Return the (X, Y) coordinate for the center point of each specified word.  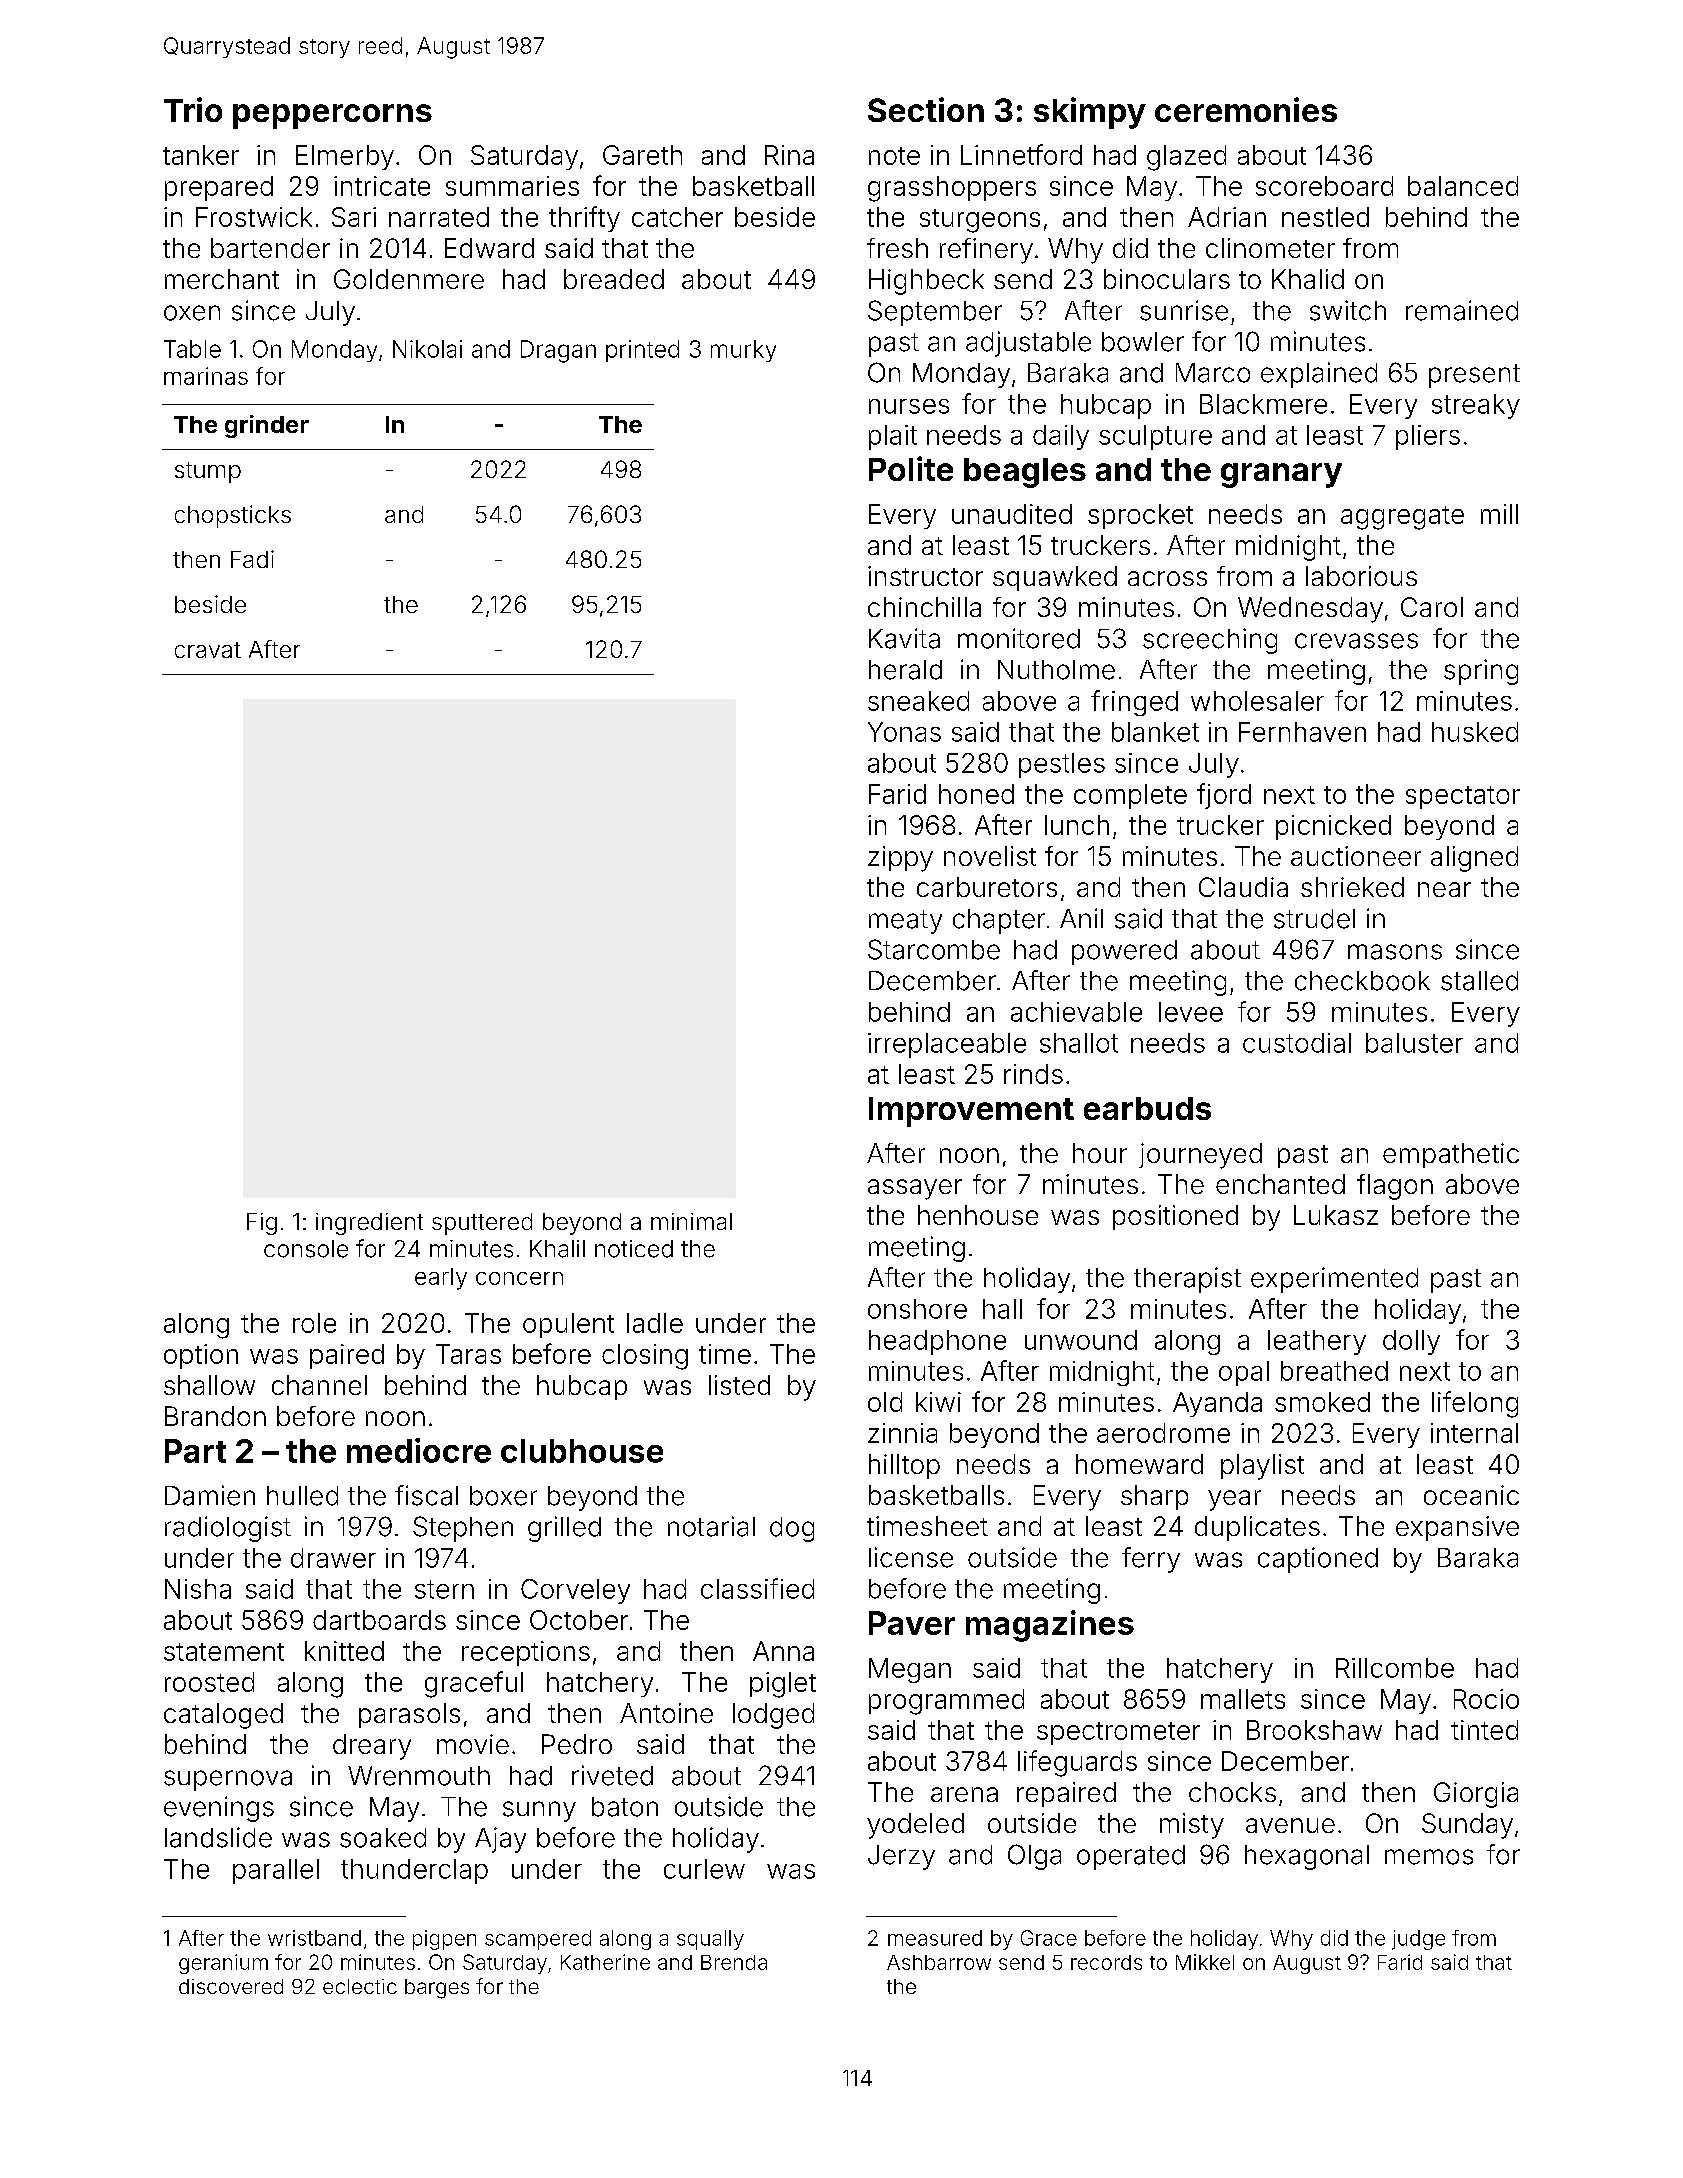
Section (926, 109)
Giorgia (1476, 1795)
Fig (262, 1224)
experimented (1334, 1280)
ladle (655, 1323)
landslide (218, 1837)
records (1106, 1962)
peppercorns (332, 116)
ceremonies (1246, 109)
